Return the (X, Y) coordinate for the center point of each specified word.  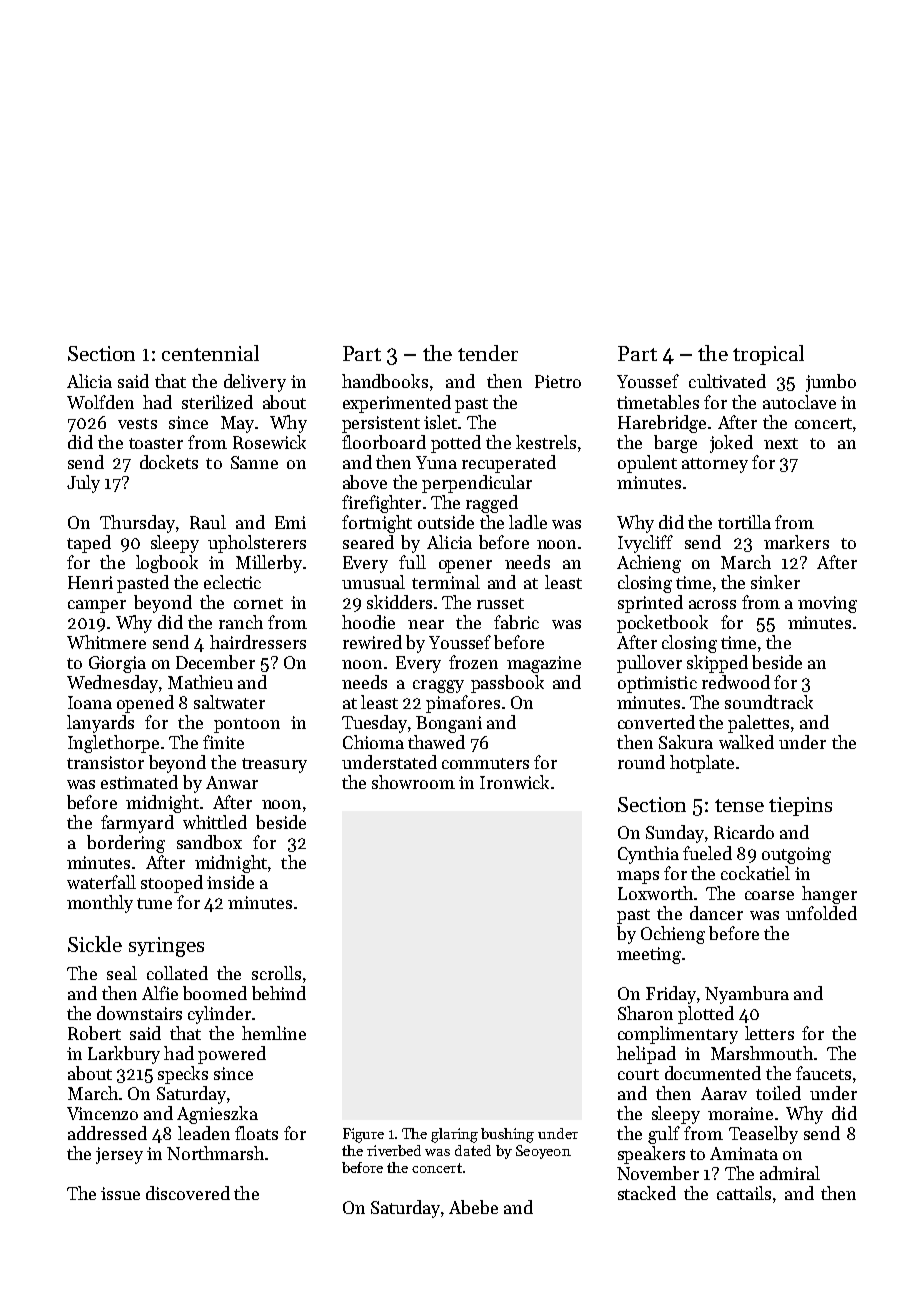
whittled (215, 822)
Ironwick (514, 782)
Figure (363, 1135)
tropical (768, 355)
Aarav (724, 1093)
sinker (775, 582)
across (712, 604)
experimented (397, 404)
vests (137, 423)
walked (746, 742)
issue (120, 1193)
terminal (446, 582)
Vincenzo (102, 1113)
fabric (516, 622)
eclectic (232, 582)
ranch (241, 622)
